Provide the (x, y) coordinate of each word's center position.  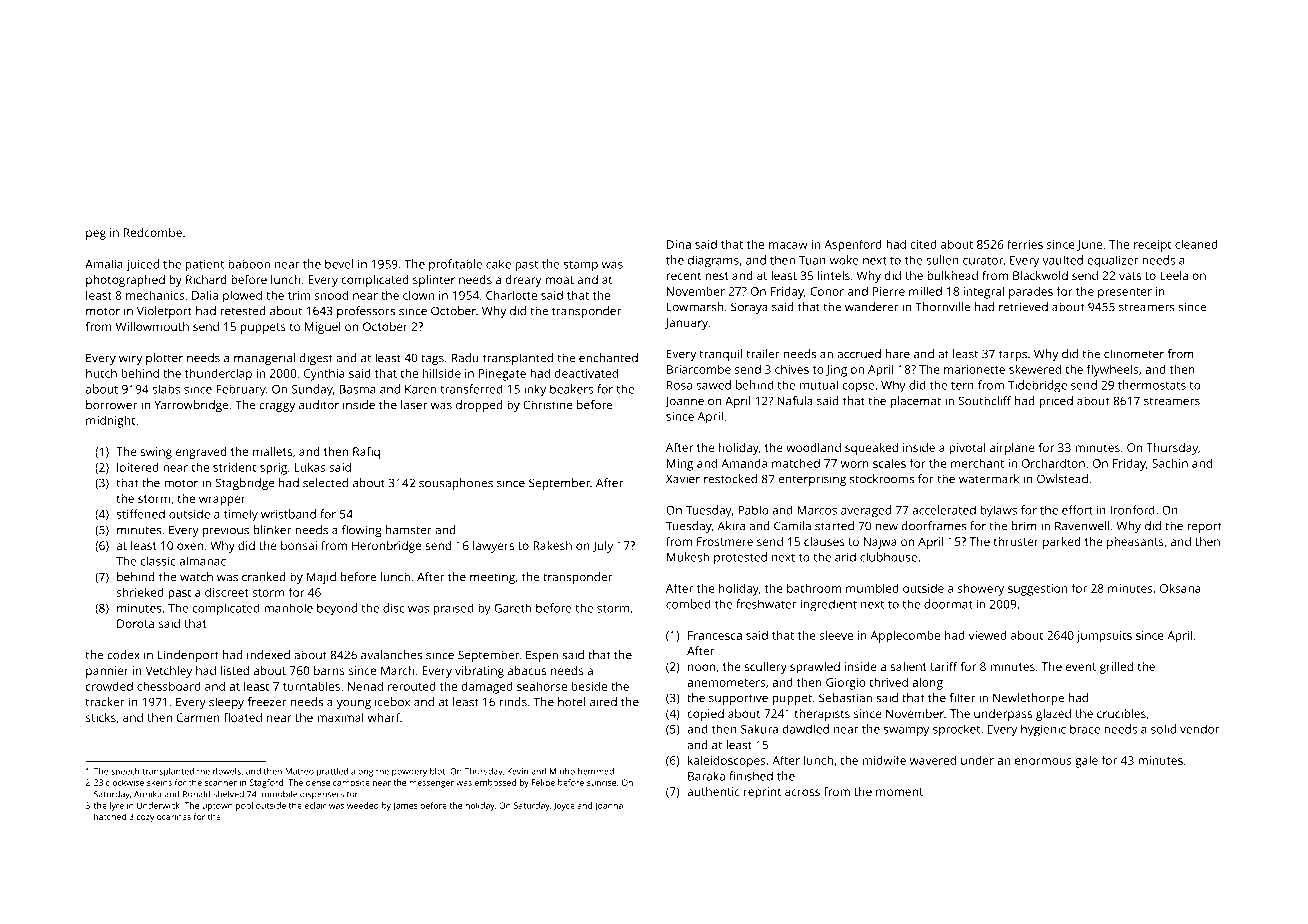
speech (125, 772)
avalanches (391, 655)
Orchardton (1053, 463)
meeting (492, 578)
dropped (479, 406)
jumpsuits (1104, 637)
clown (418, 295)
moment (899, 792)
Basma (357, 389)
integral (983, 292)
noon (701, 667)
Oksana (1180, 588)
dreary (523, 281)
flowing (362, 531)
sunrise (601, 782)
